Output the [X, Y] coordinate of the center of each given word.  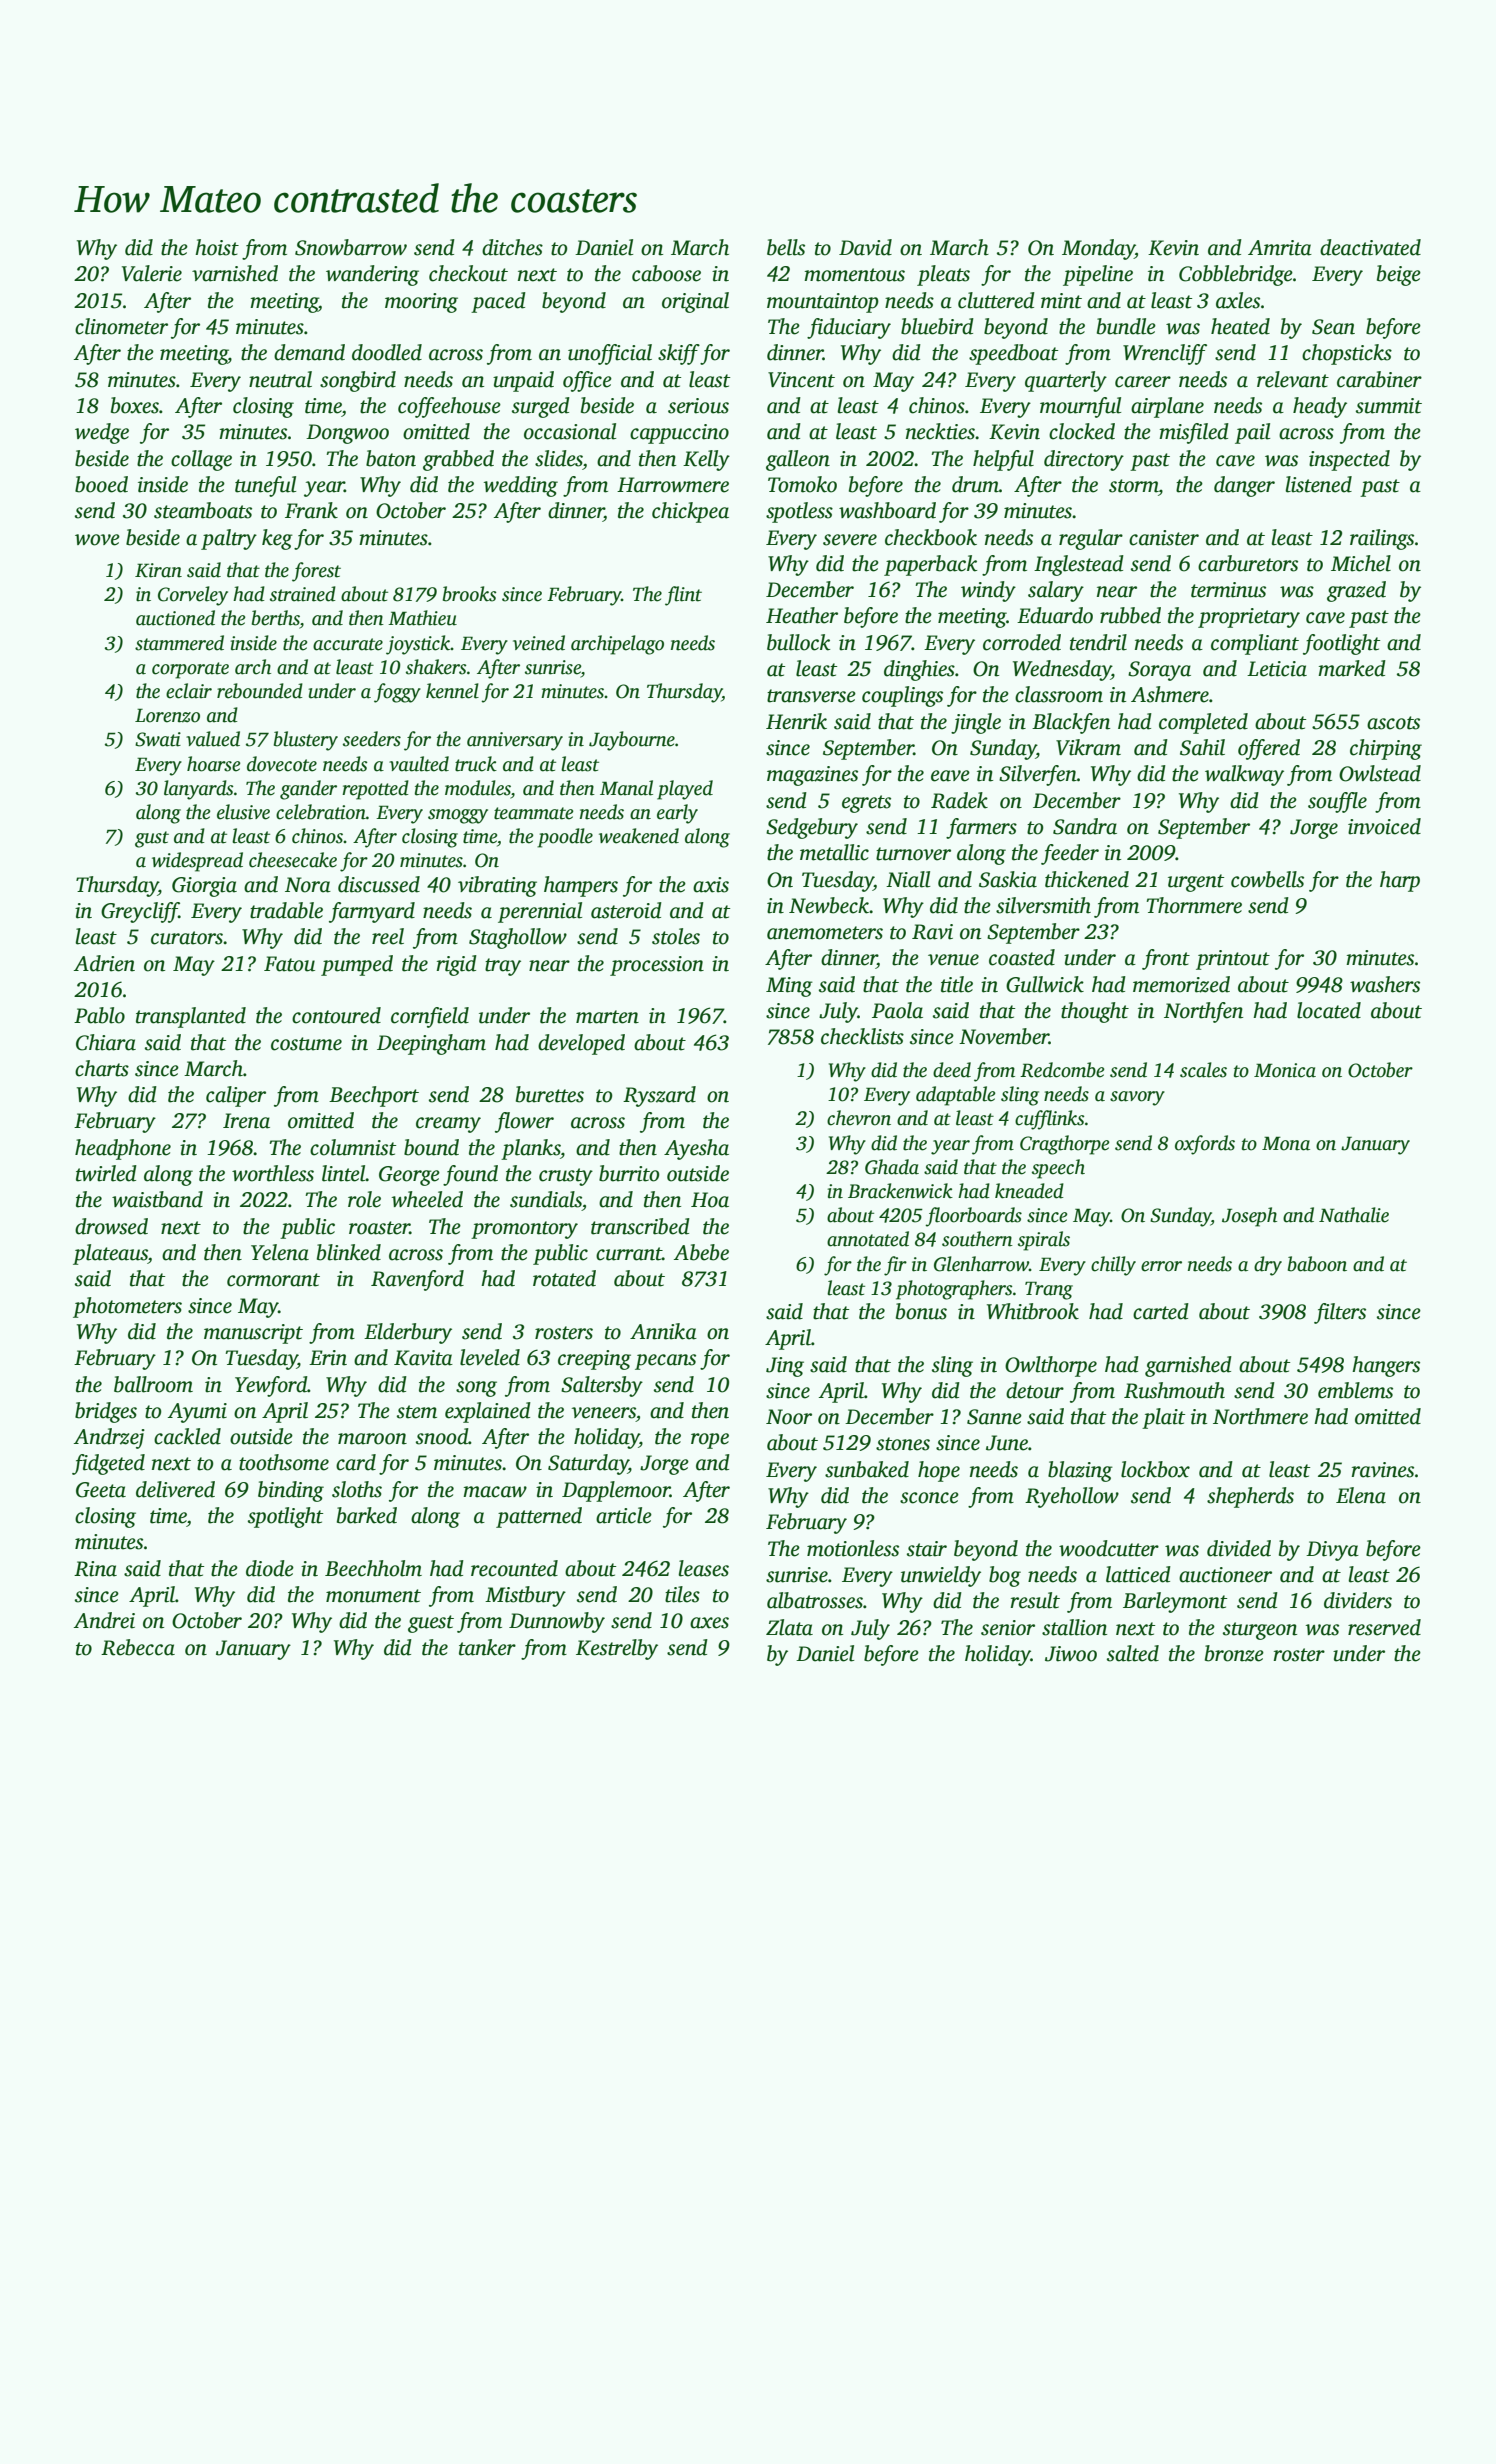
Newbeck [829, 905]
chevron [859, 1118]
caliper [236, 1096]
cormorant [273, 1280]
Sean [1333, 327]
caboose [666, 273]
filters [1340, 1313]
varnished [235, 273]
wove [97, 540]
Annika [663, 1331]
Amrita [1280, 248]
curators [187, 938]
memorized [1181, 984]
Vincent [801, 380]
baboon [1317, 1264]
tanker [487, 1647]
